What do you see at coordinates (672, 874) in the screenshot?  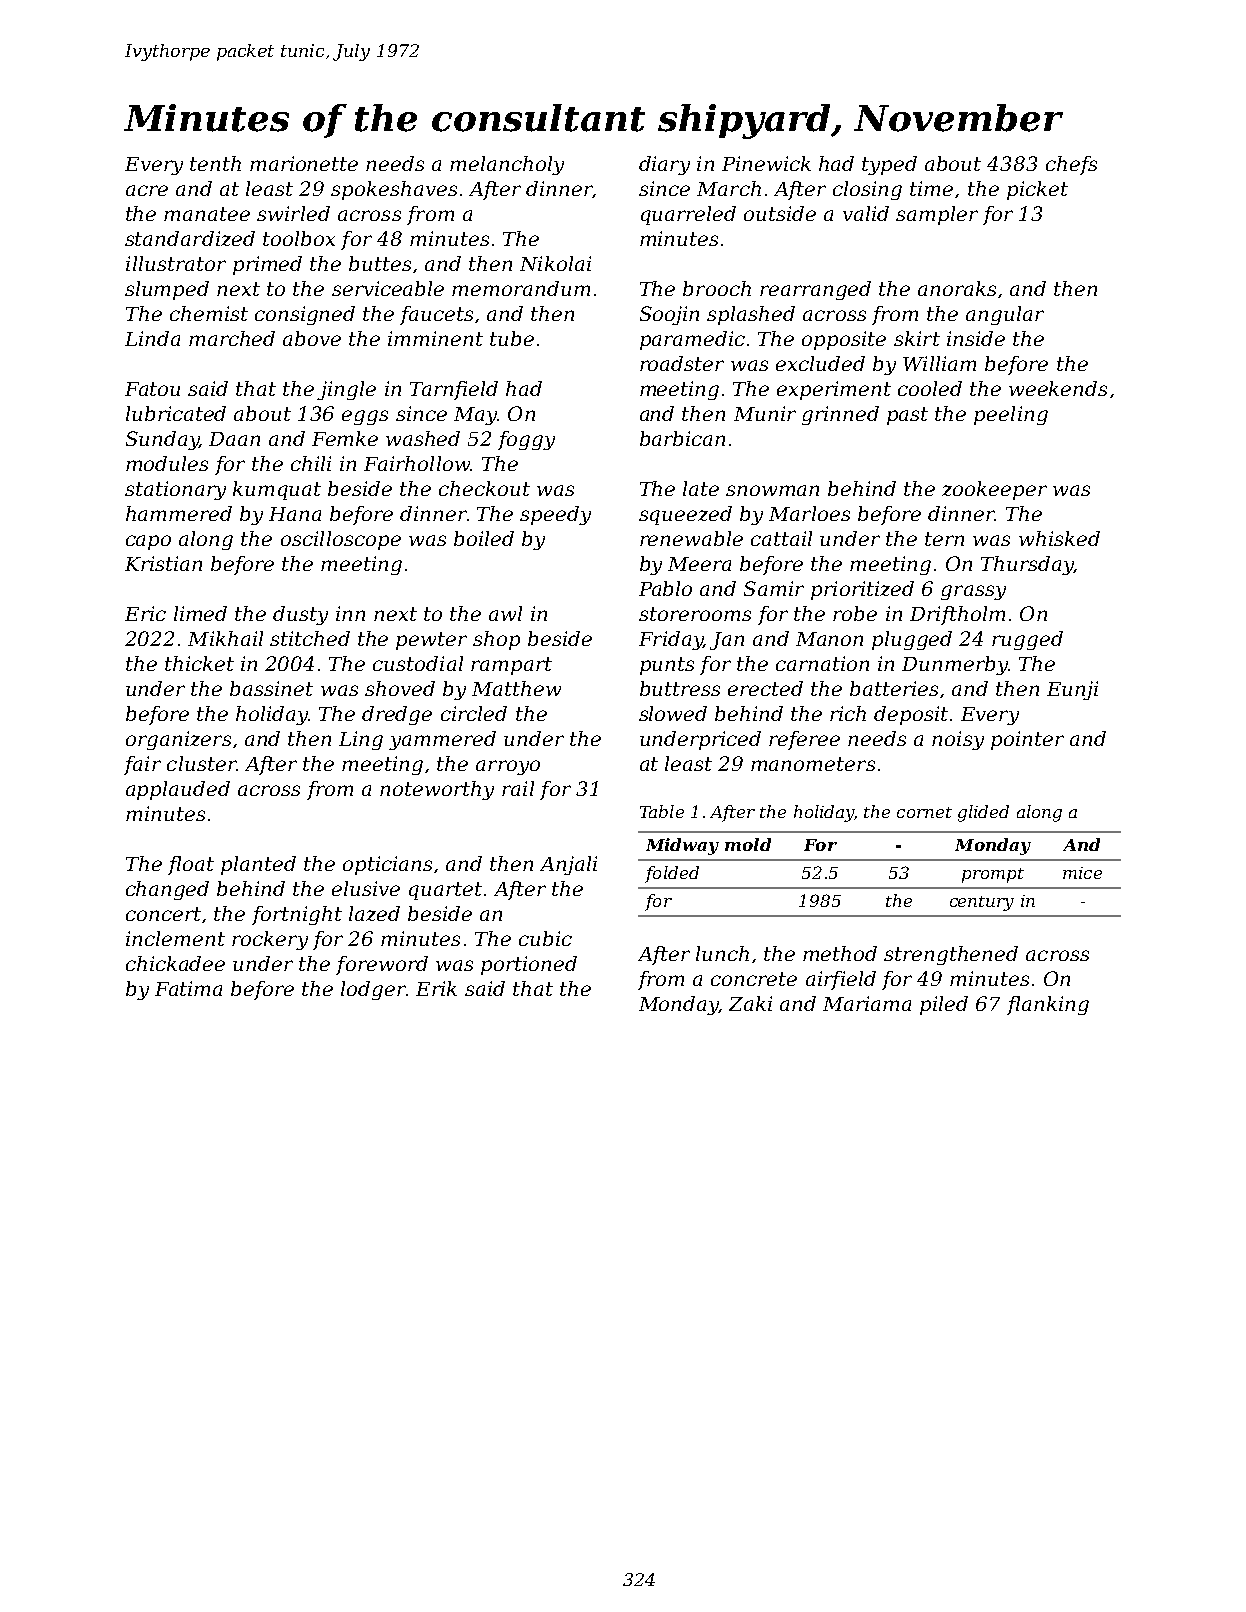 I see `folded` at bounding box center [672, 874].
